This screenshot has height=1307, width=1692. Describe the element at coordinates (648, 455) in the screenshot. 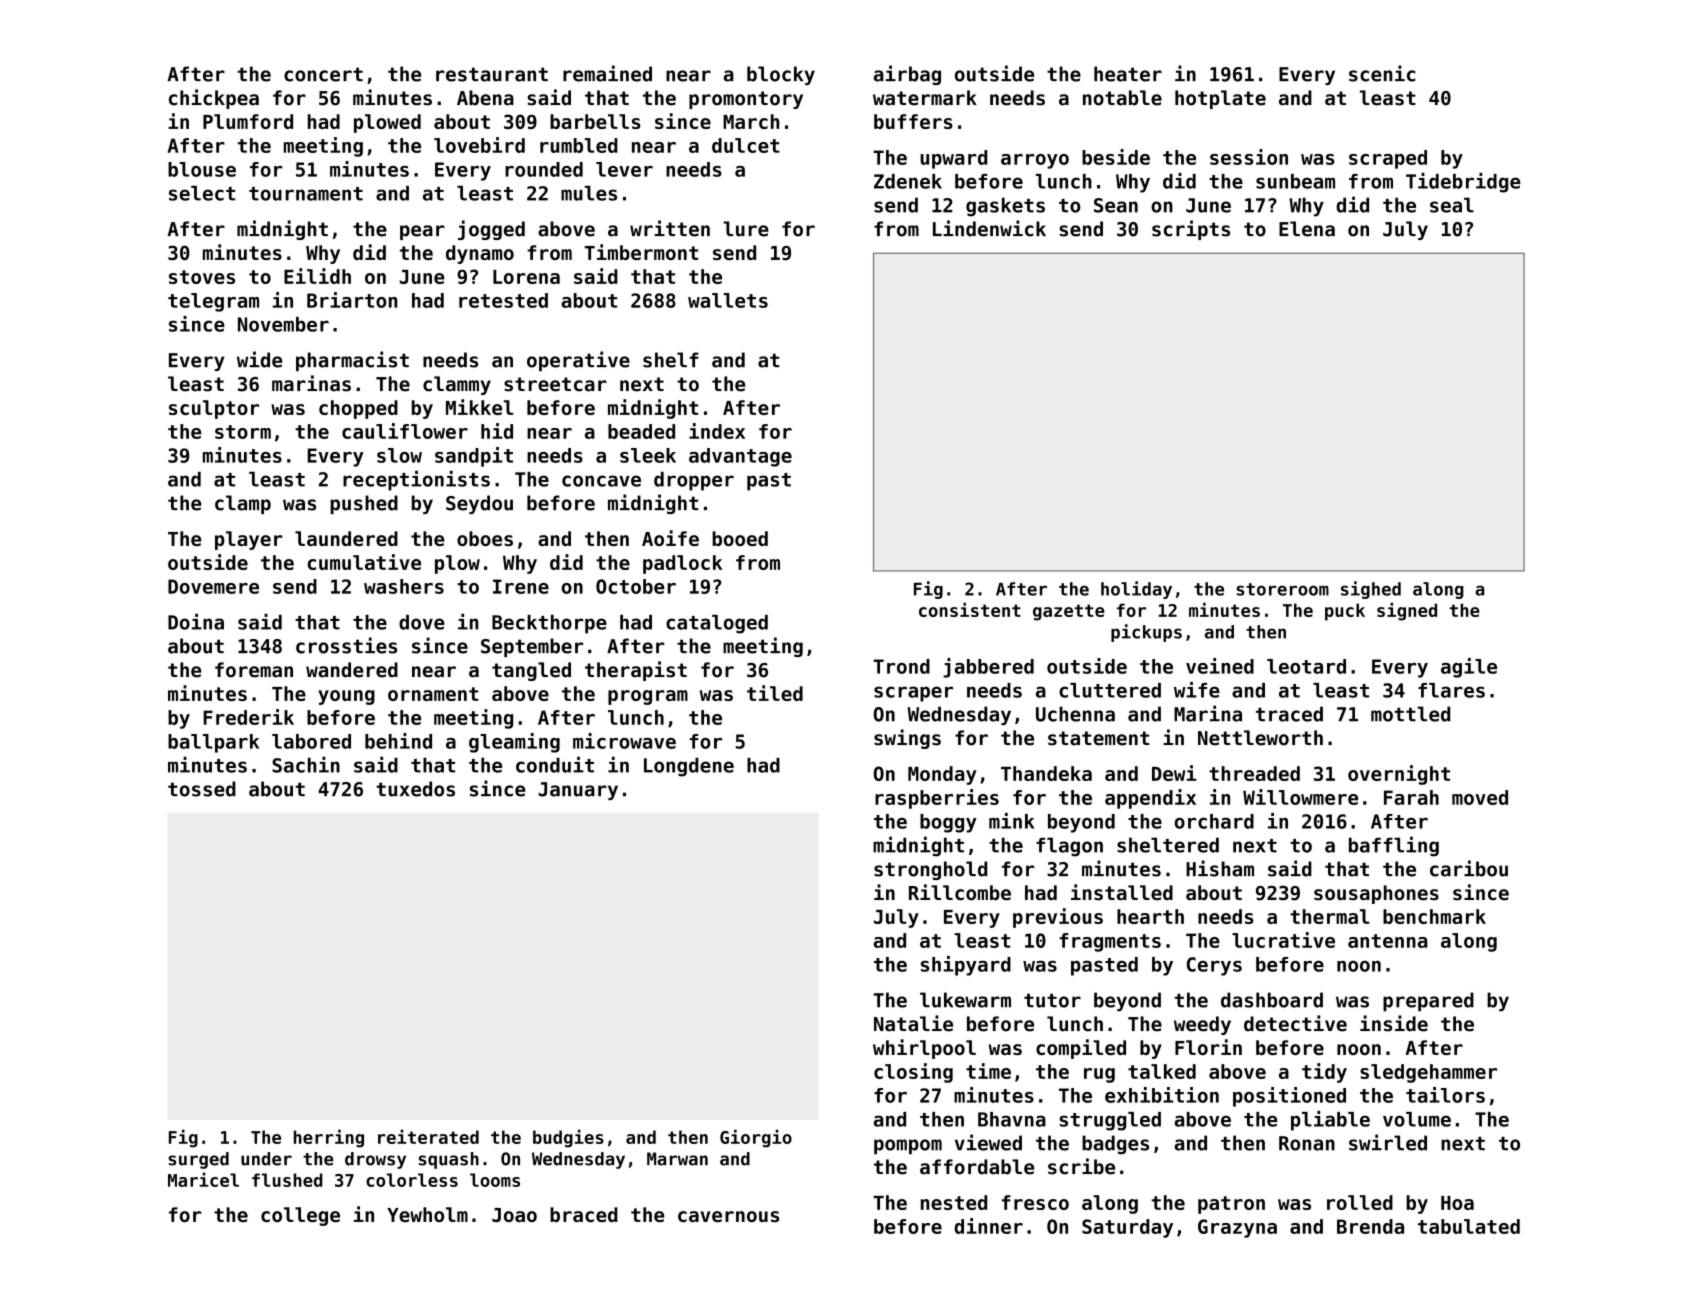

I see `sleek` at that location.
